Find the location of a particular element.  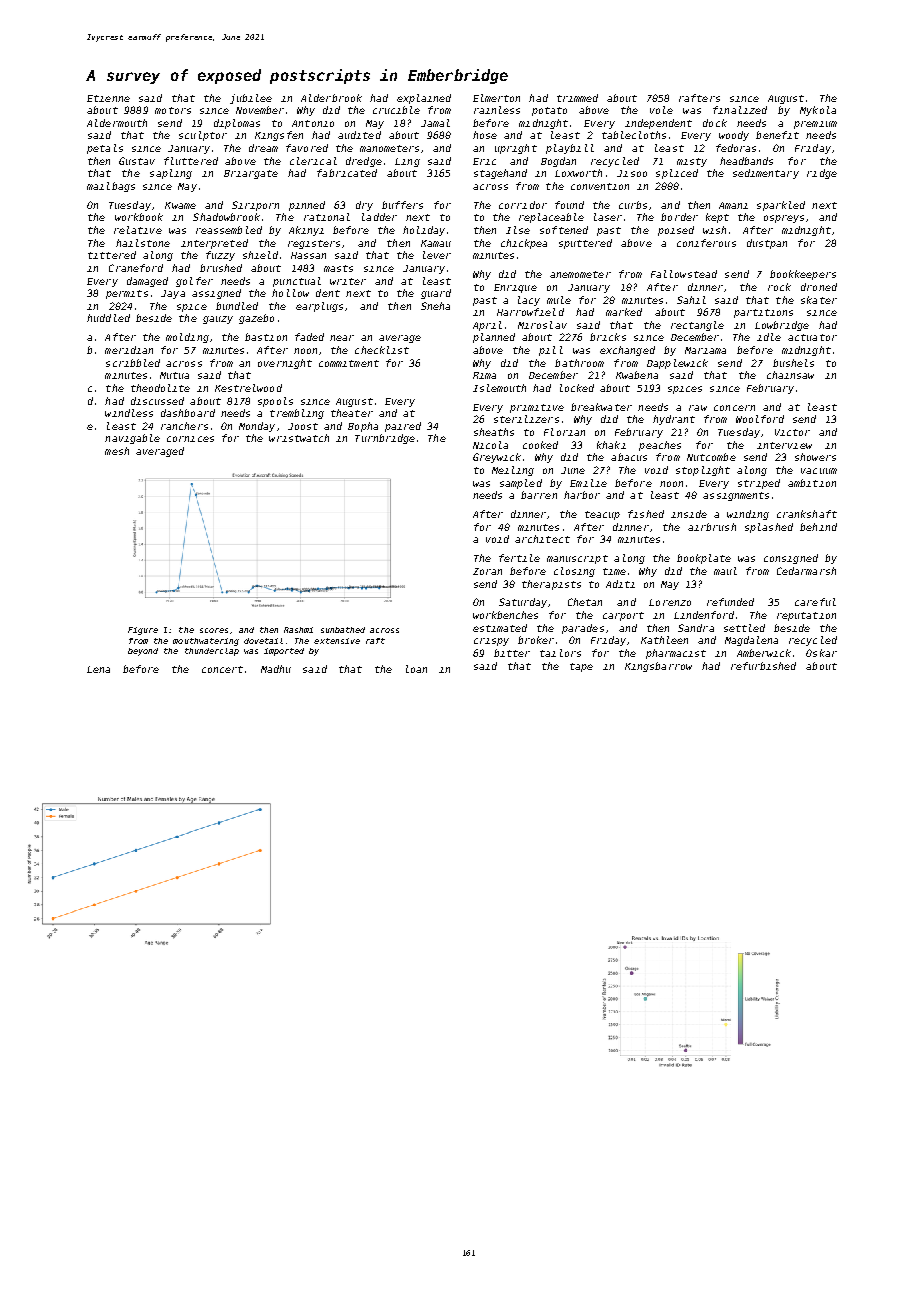

Bopha is located at coordinates (363, 427).
